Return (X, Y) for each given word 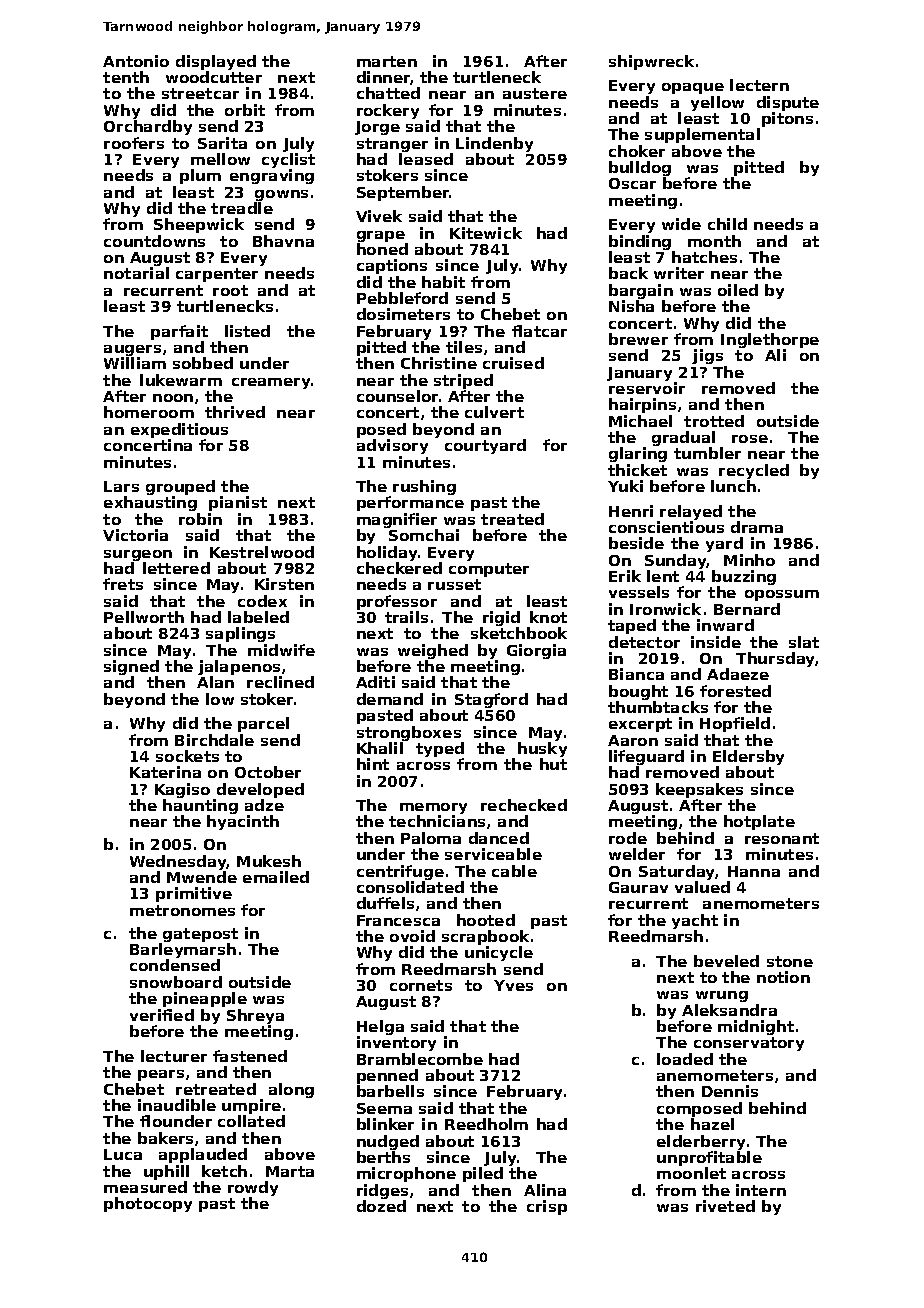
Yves (513, 985)
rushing (424, 487)
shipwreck (651, 62)
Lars (121, 486)
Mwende (202, 877)
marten (387, 61)
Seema (384, 1108)
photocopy (148, 1204)
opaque (693, 88)
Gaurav (638, 887)
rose (750, 439)
